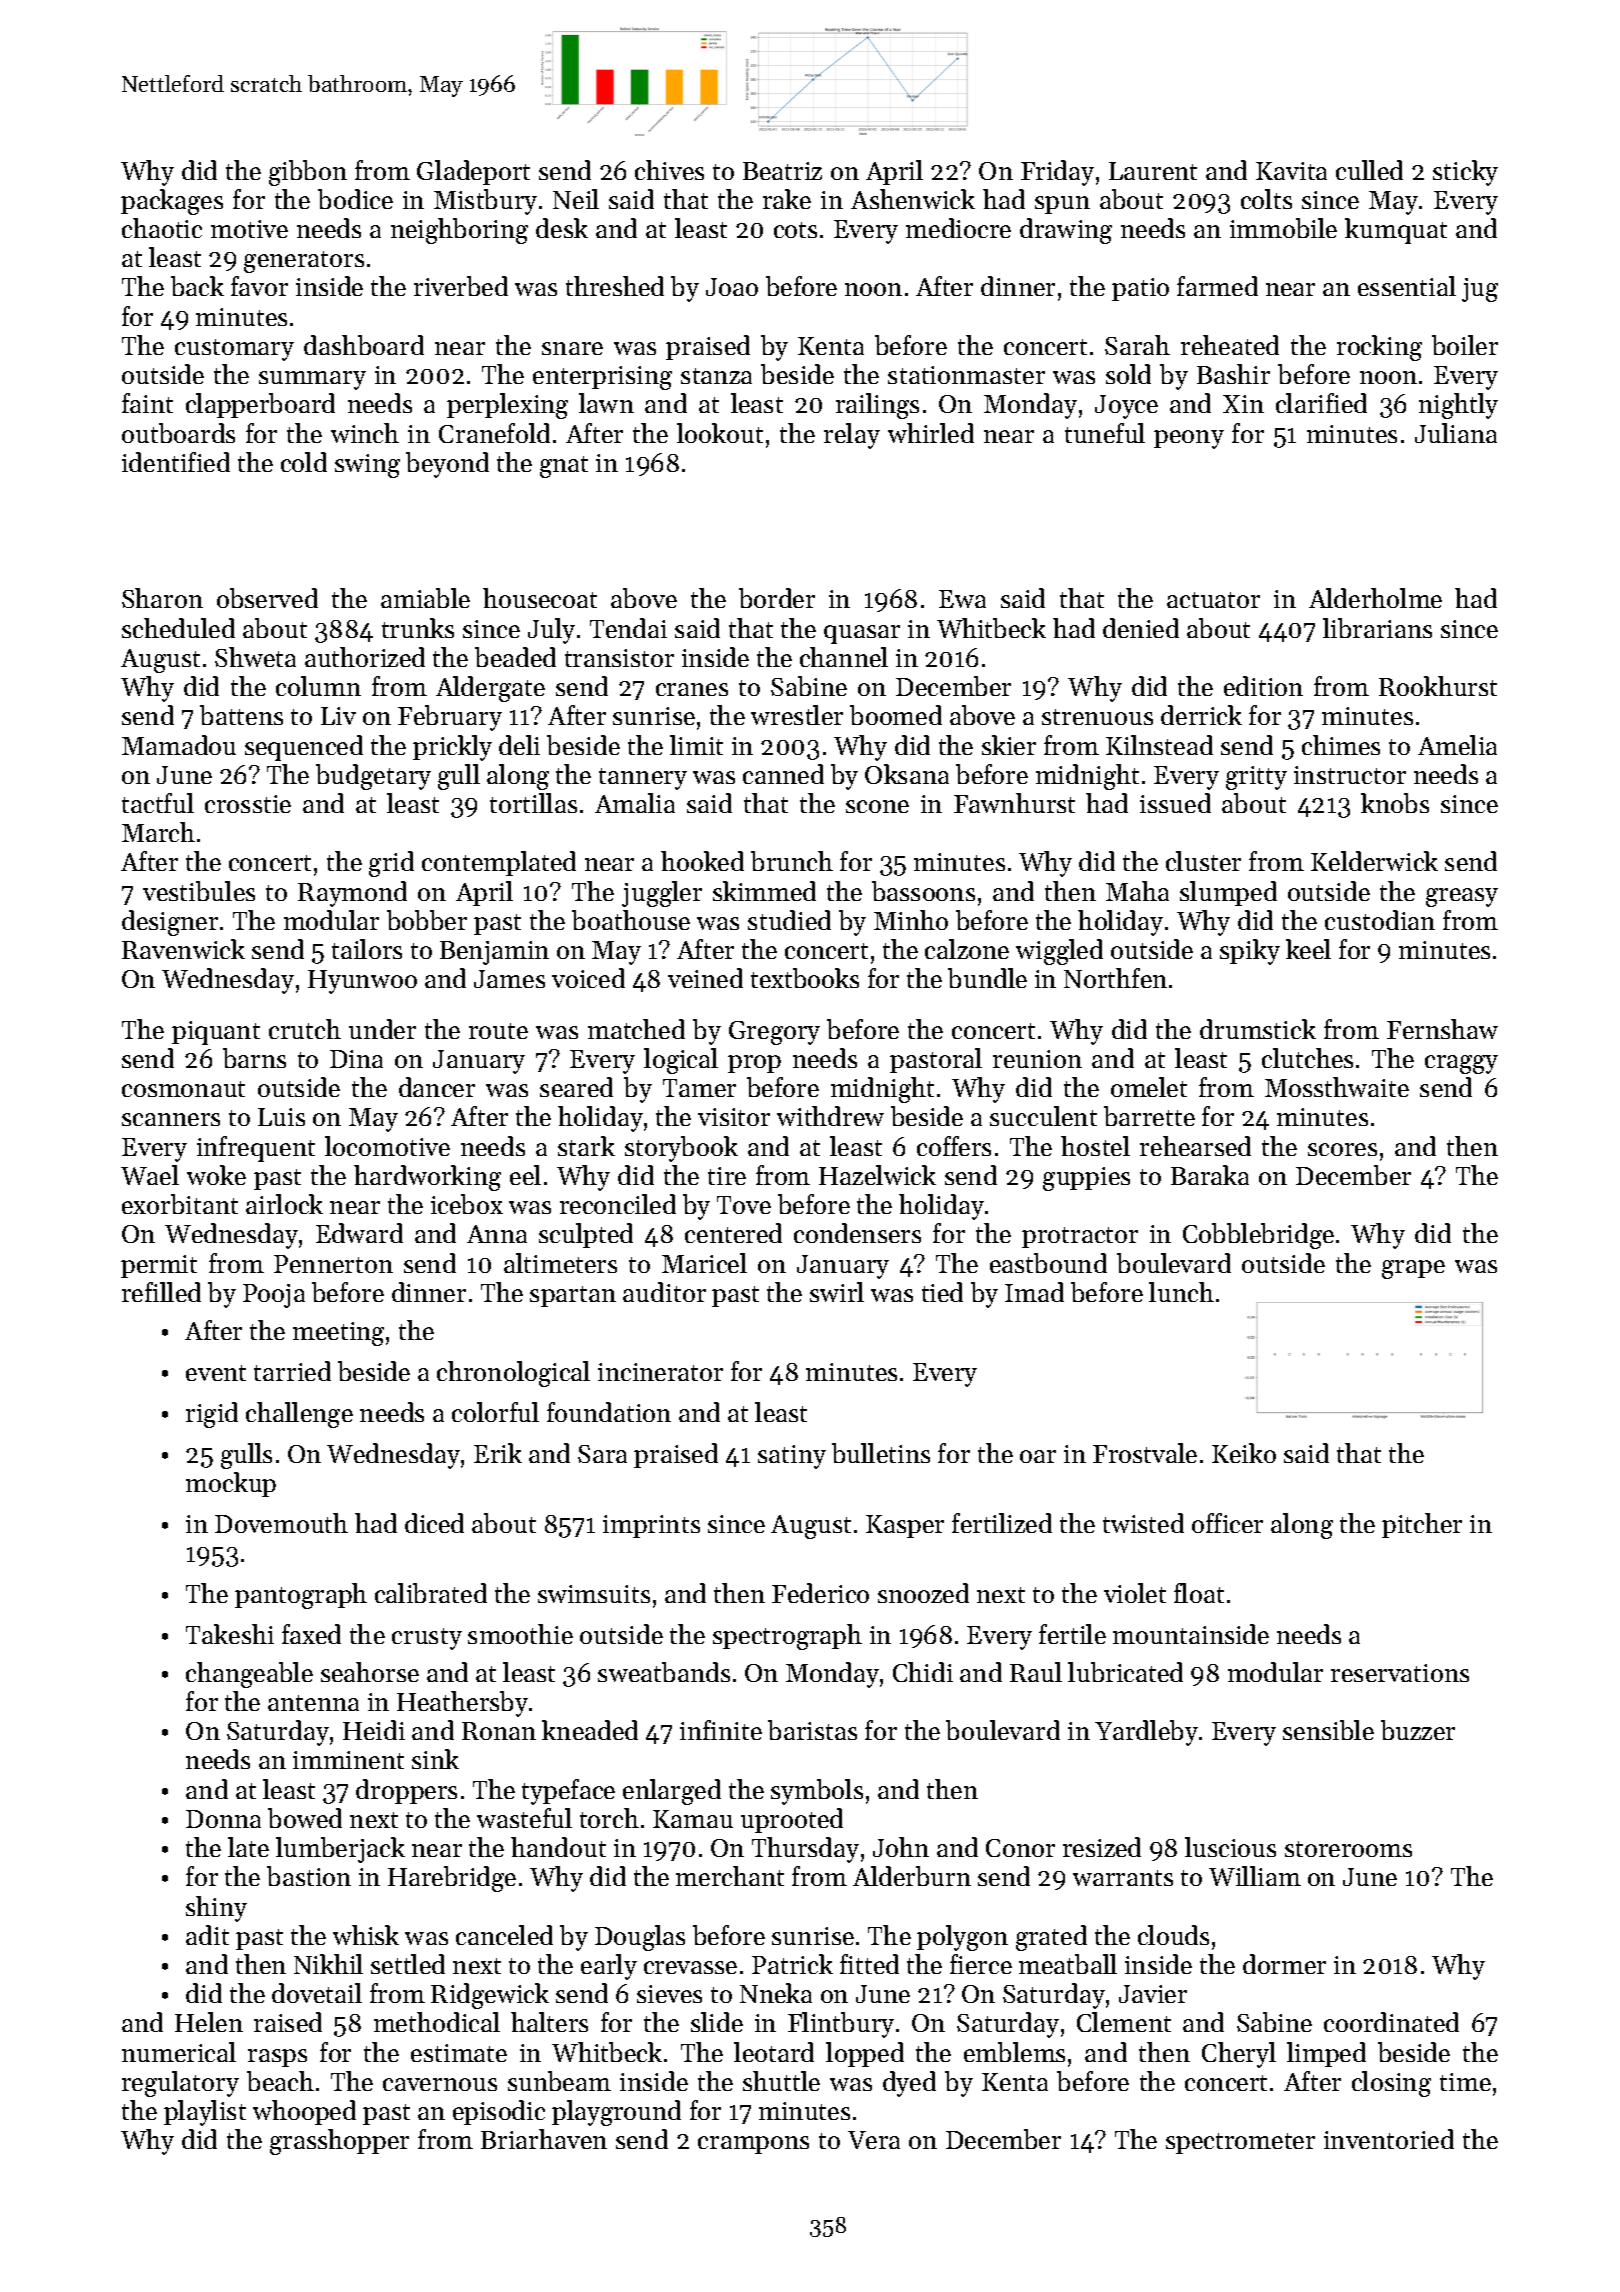 This screenshot has height=2292, width=1620. What do you see at coordinates (1418, 1730) in the screenshot?
I see `buzzer` at bounding box center [1418, 1730].
